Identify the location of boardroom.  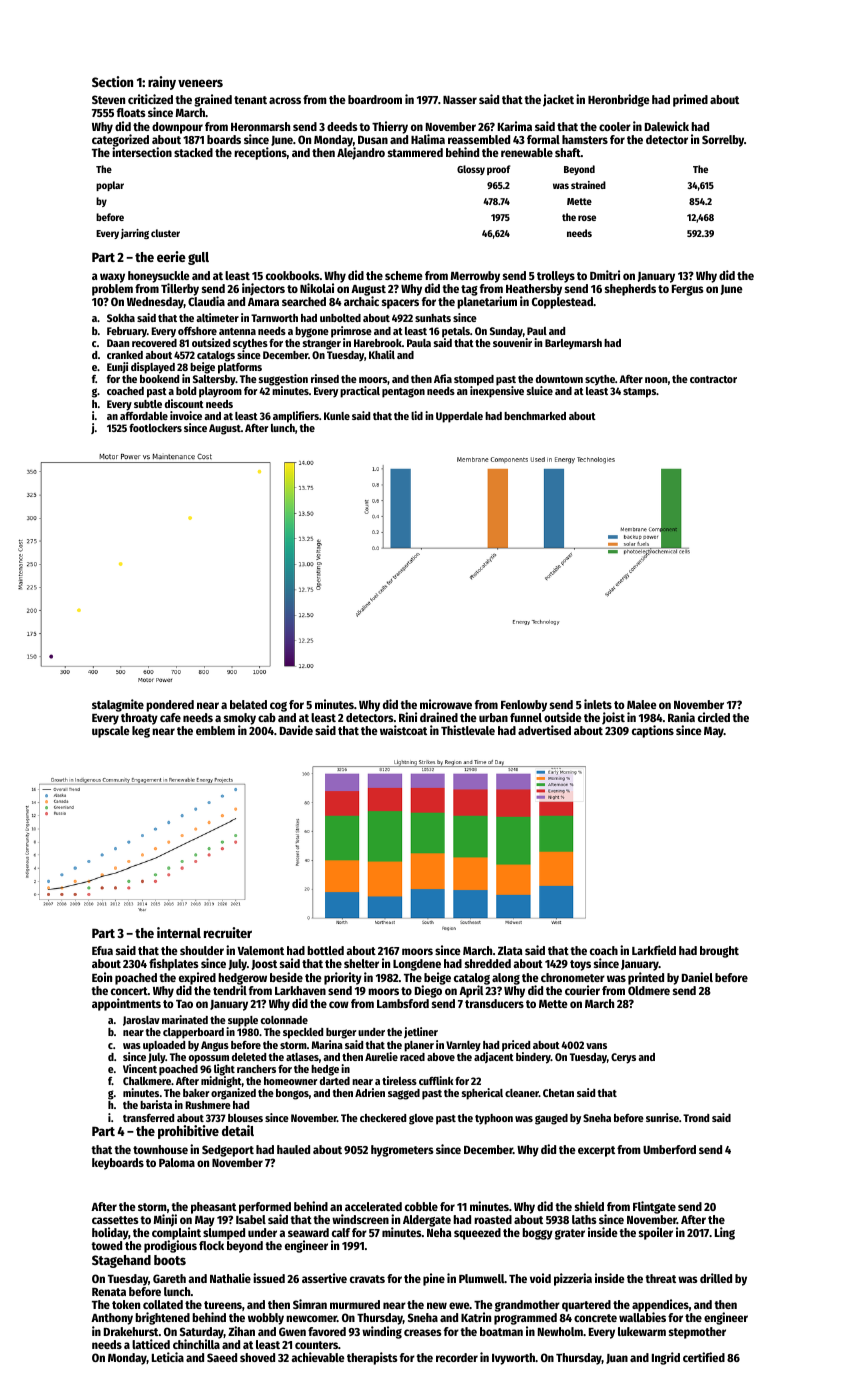
(375, 99).
